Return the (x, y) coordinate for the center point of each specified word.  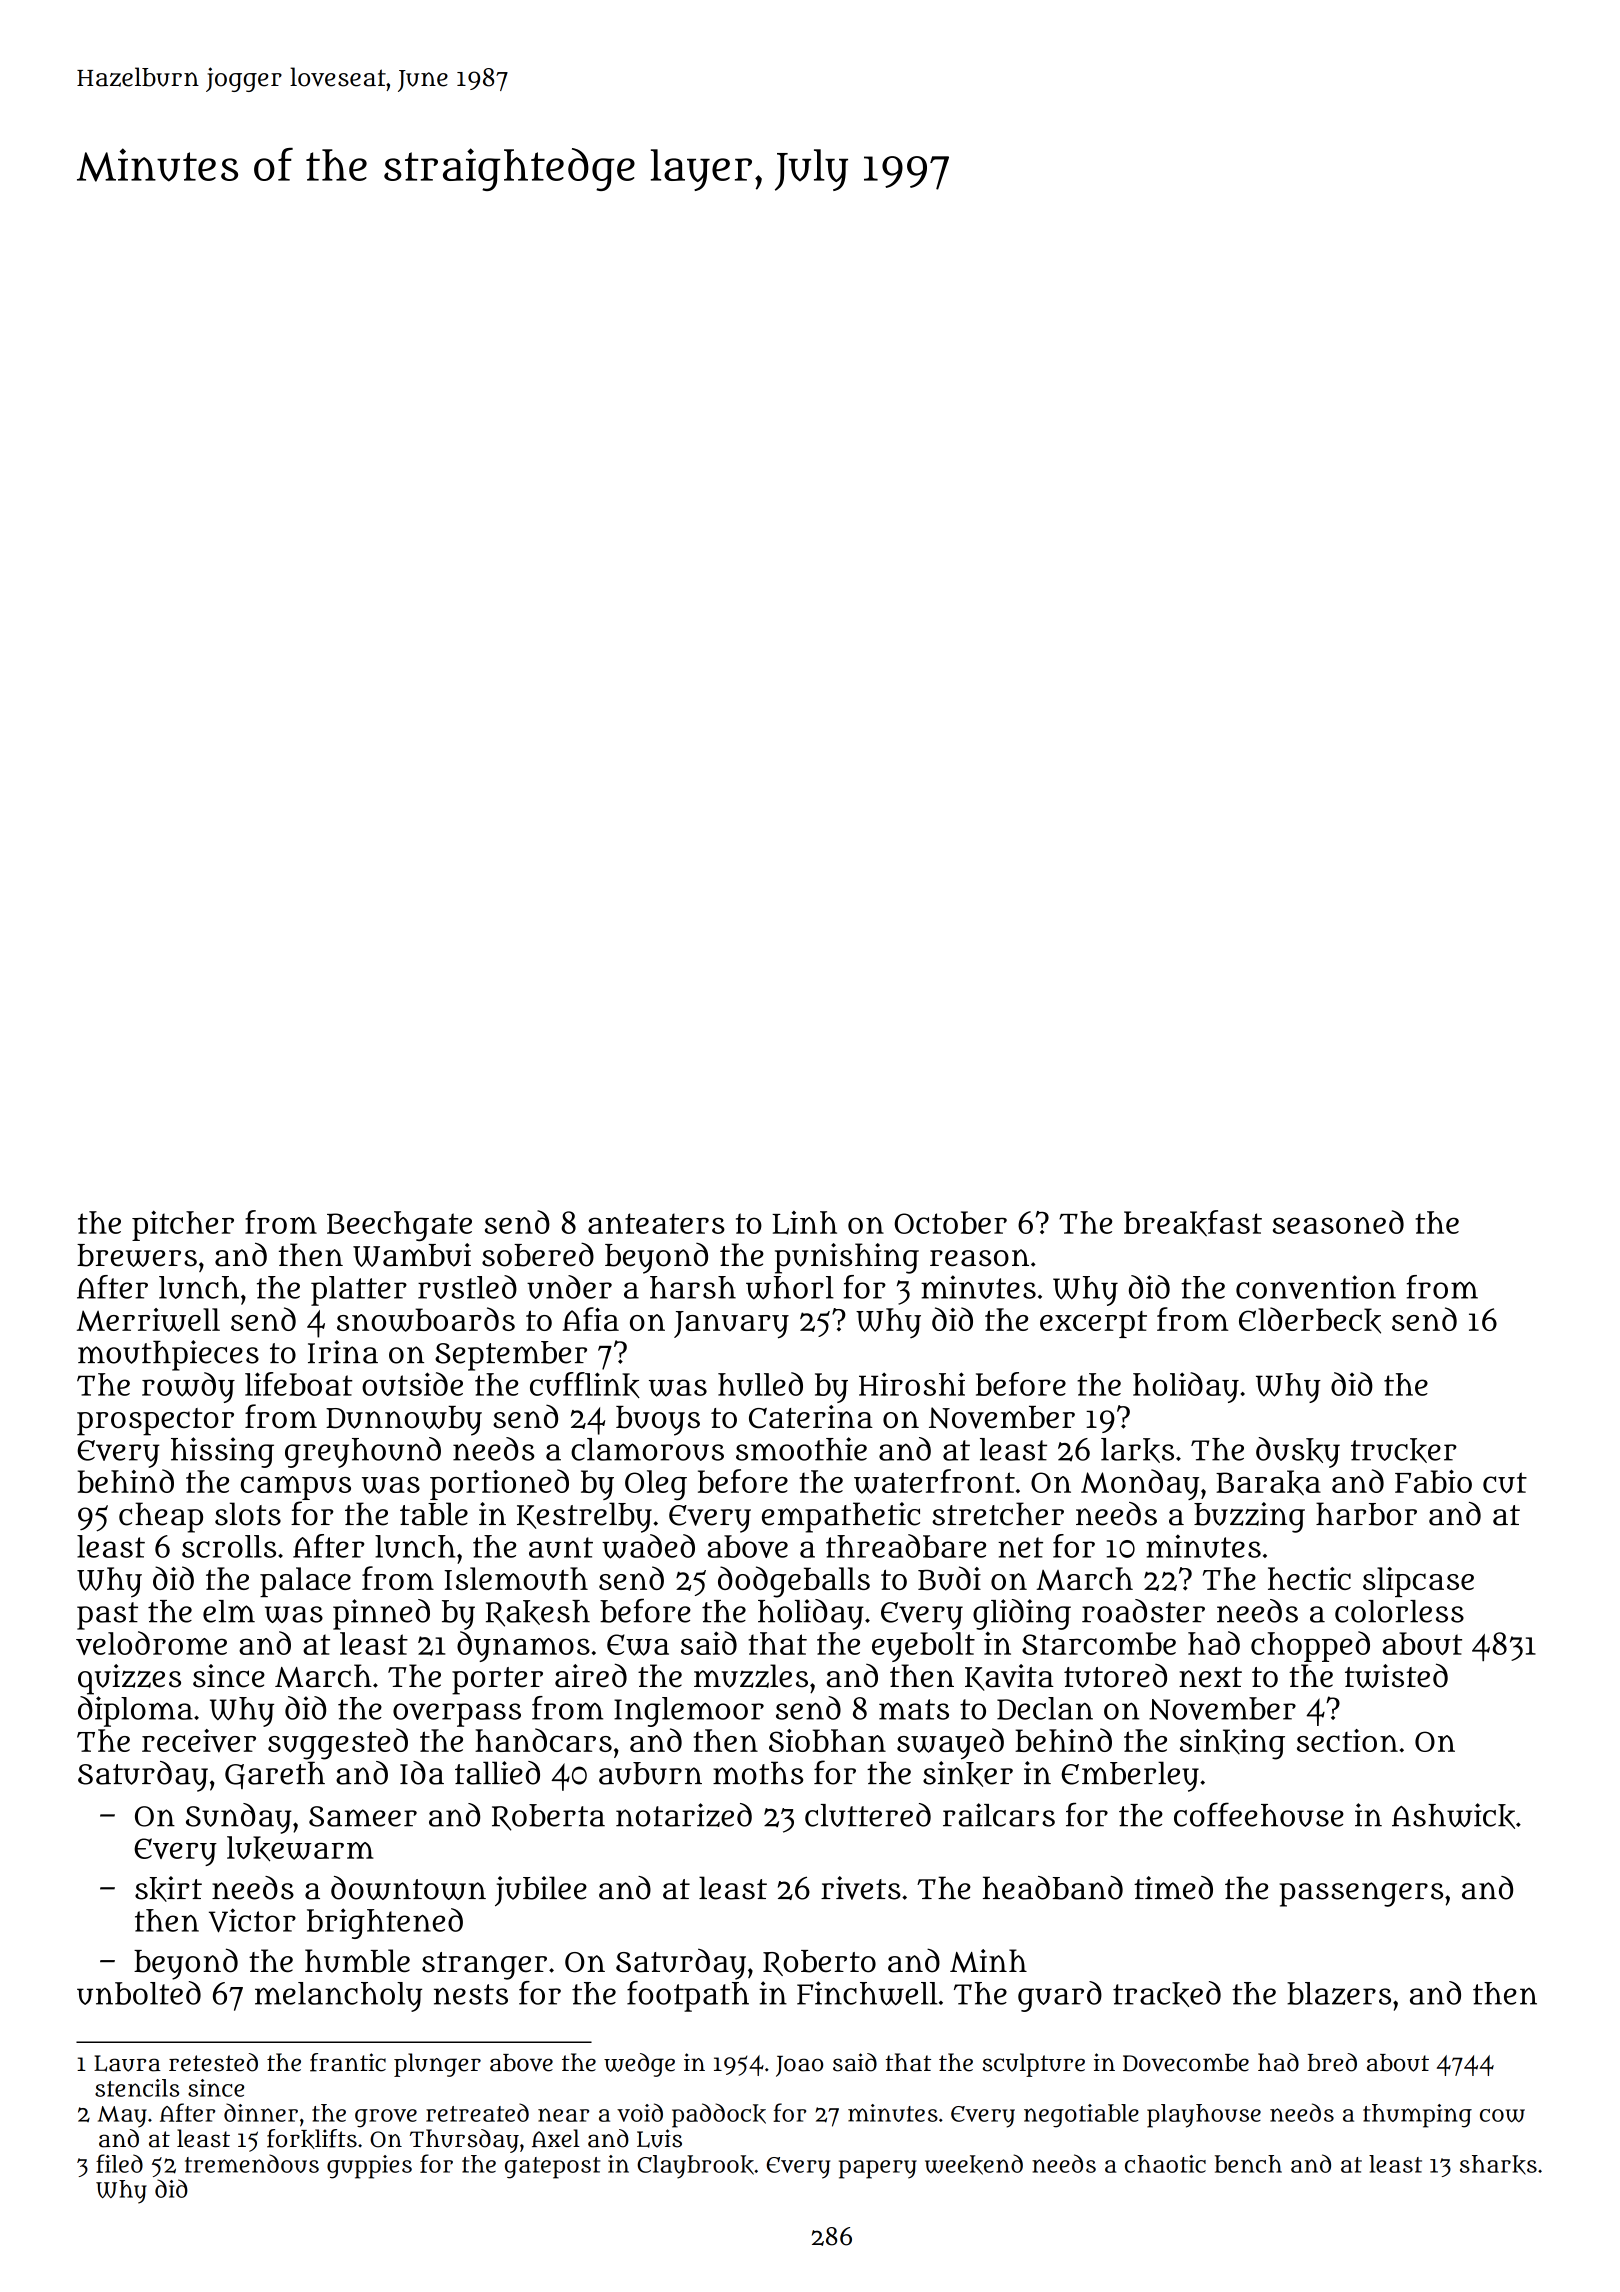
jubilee (541, 1891)
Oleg (656, 1485)
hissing (222, 1452)
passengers (1361, 1894)
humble (357, 1961)
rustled (467, 1287)
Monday (1140, 1484)
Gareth (275, 1775)
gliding (1022, 1614)
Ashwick (1453, 1816)
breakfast (1193, 1223)
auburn (650, 1773)
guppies (369, 2167)
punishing (847, 1258)
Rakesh (538, 1613)
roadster (1143, 1611)
